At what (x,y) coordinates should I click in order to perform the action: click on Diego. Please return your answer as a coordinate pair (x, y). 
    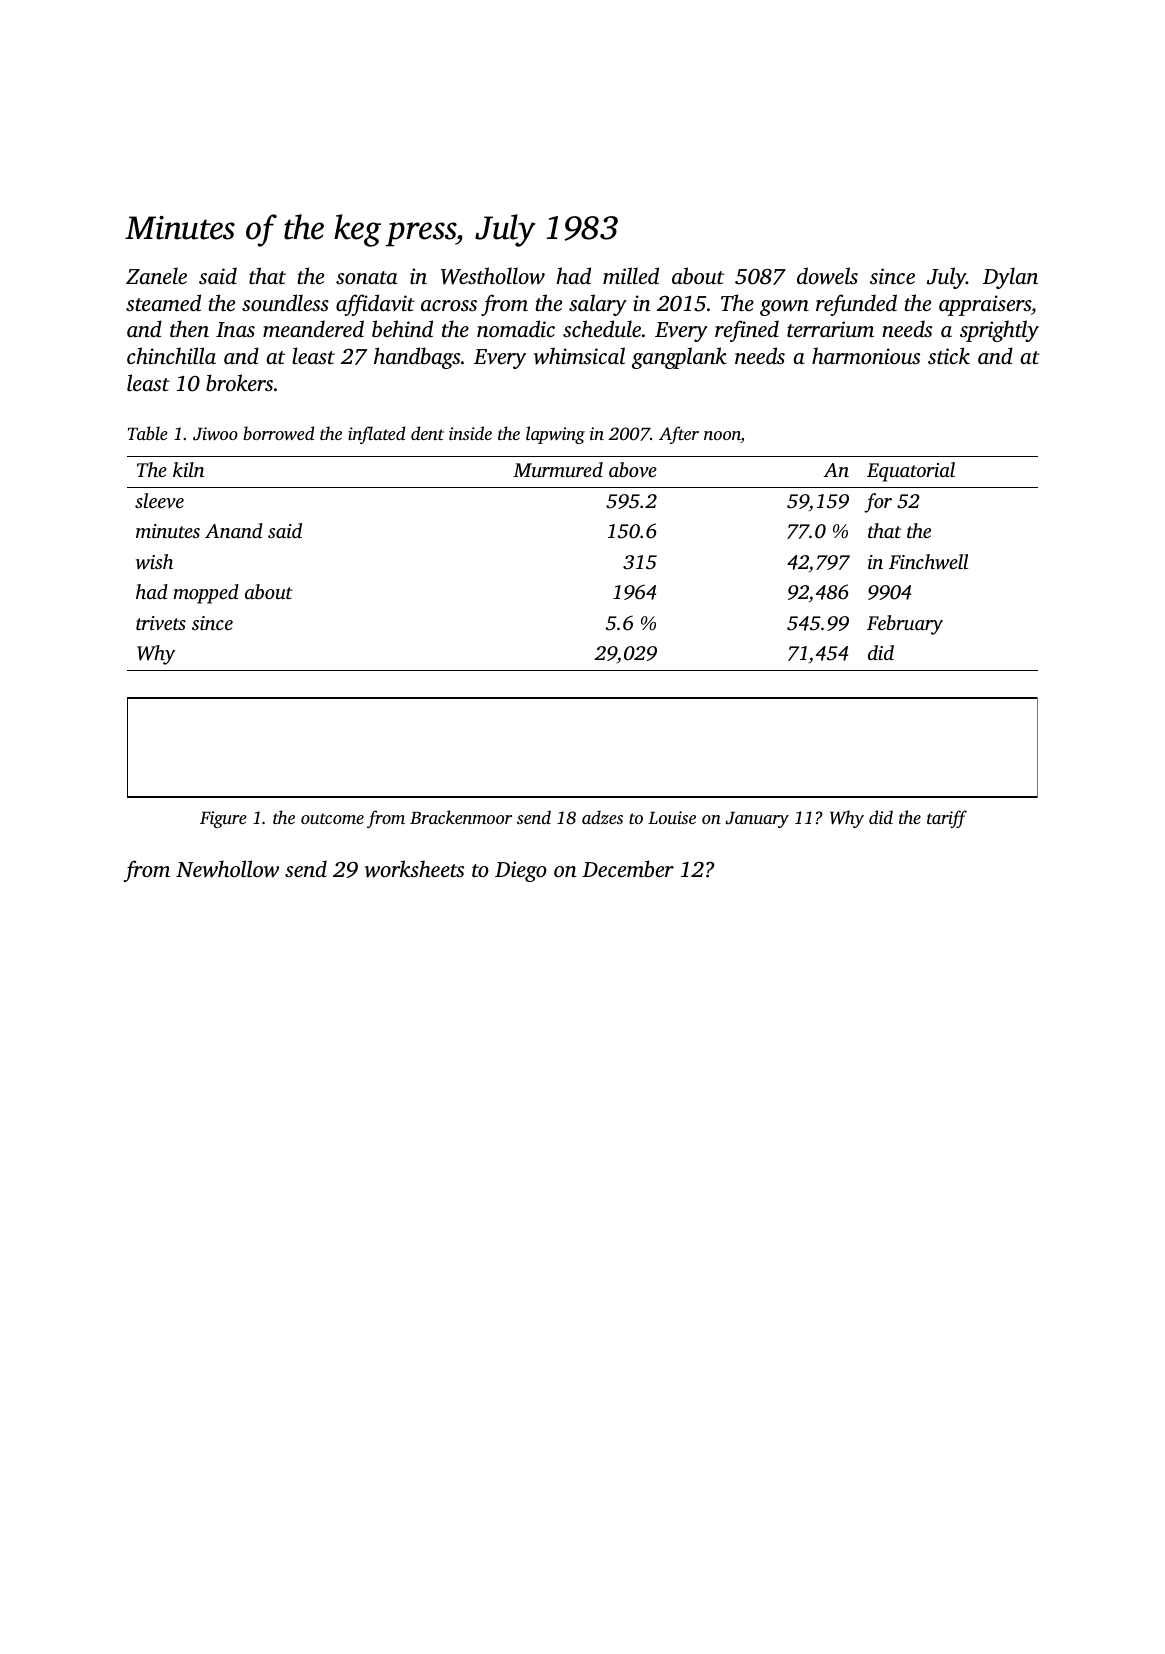
    Looking at the image, I should click on (521, 871).
